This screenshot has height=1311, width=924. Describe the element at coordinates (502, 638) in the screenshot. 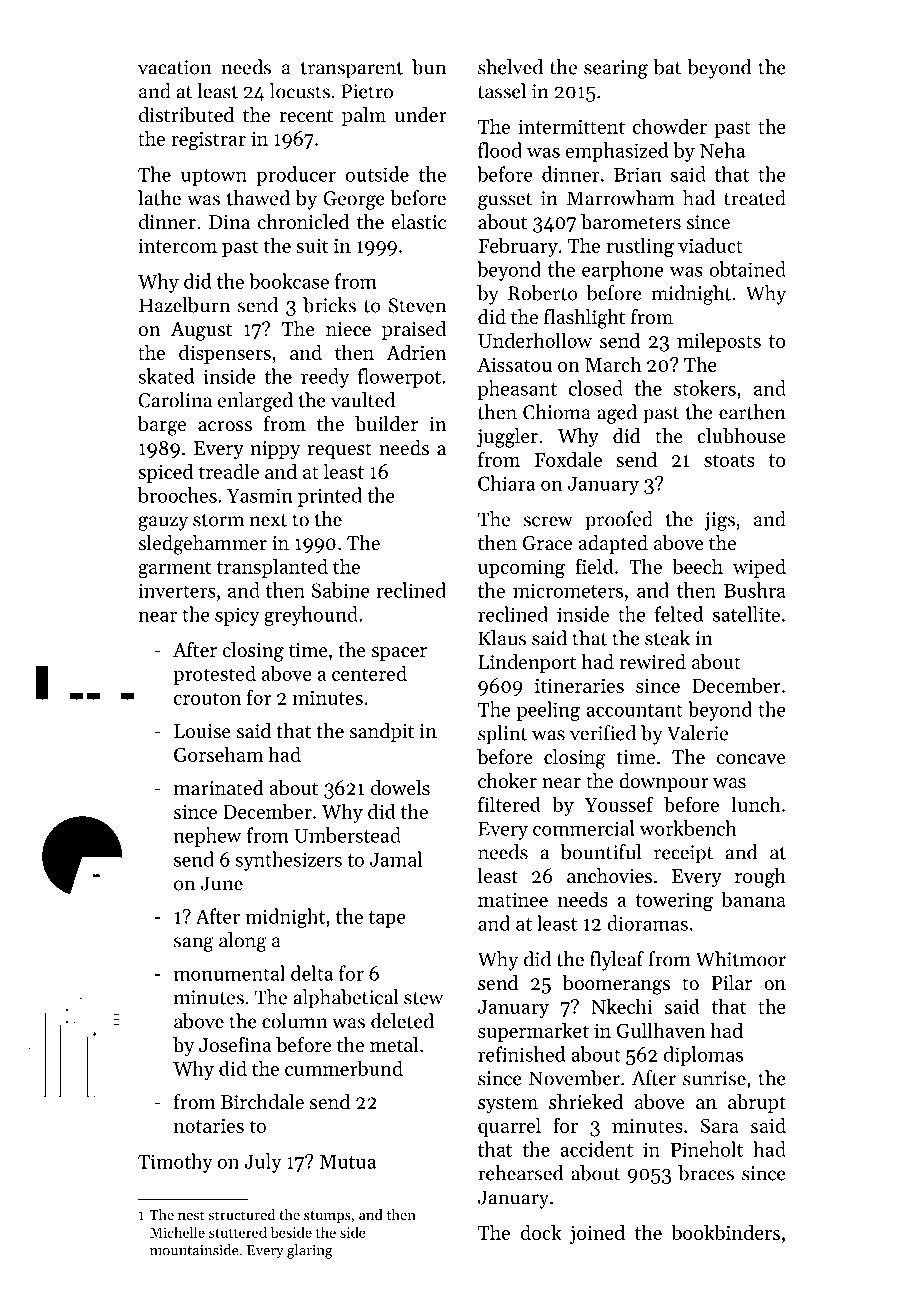

I see `Klaus` at that location.
